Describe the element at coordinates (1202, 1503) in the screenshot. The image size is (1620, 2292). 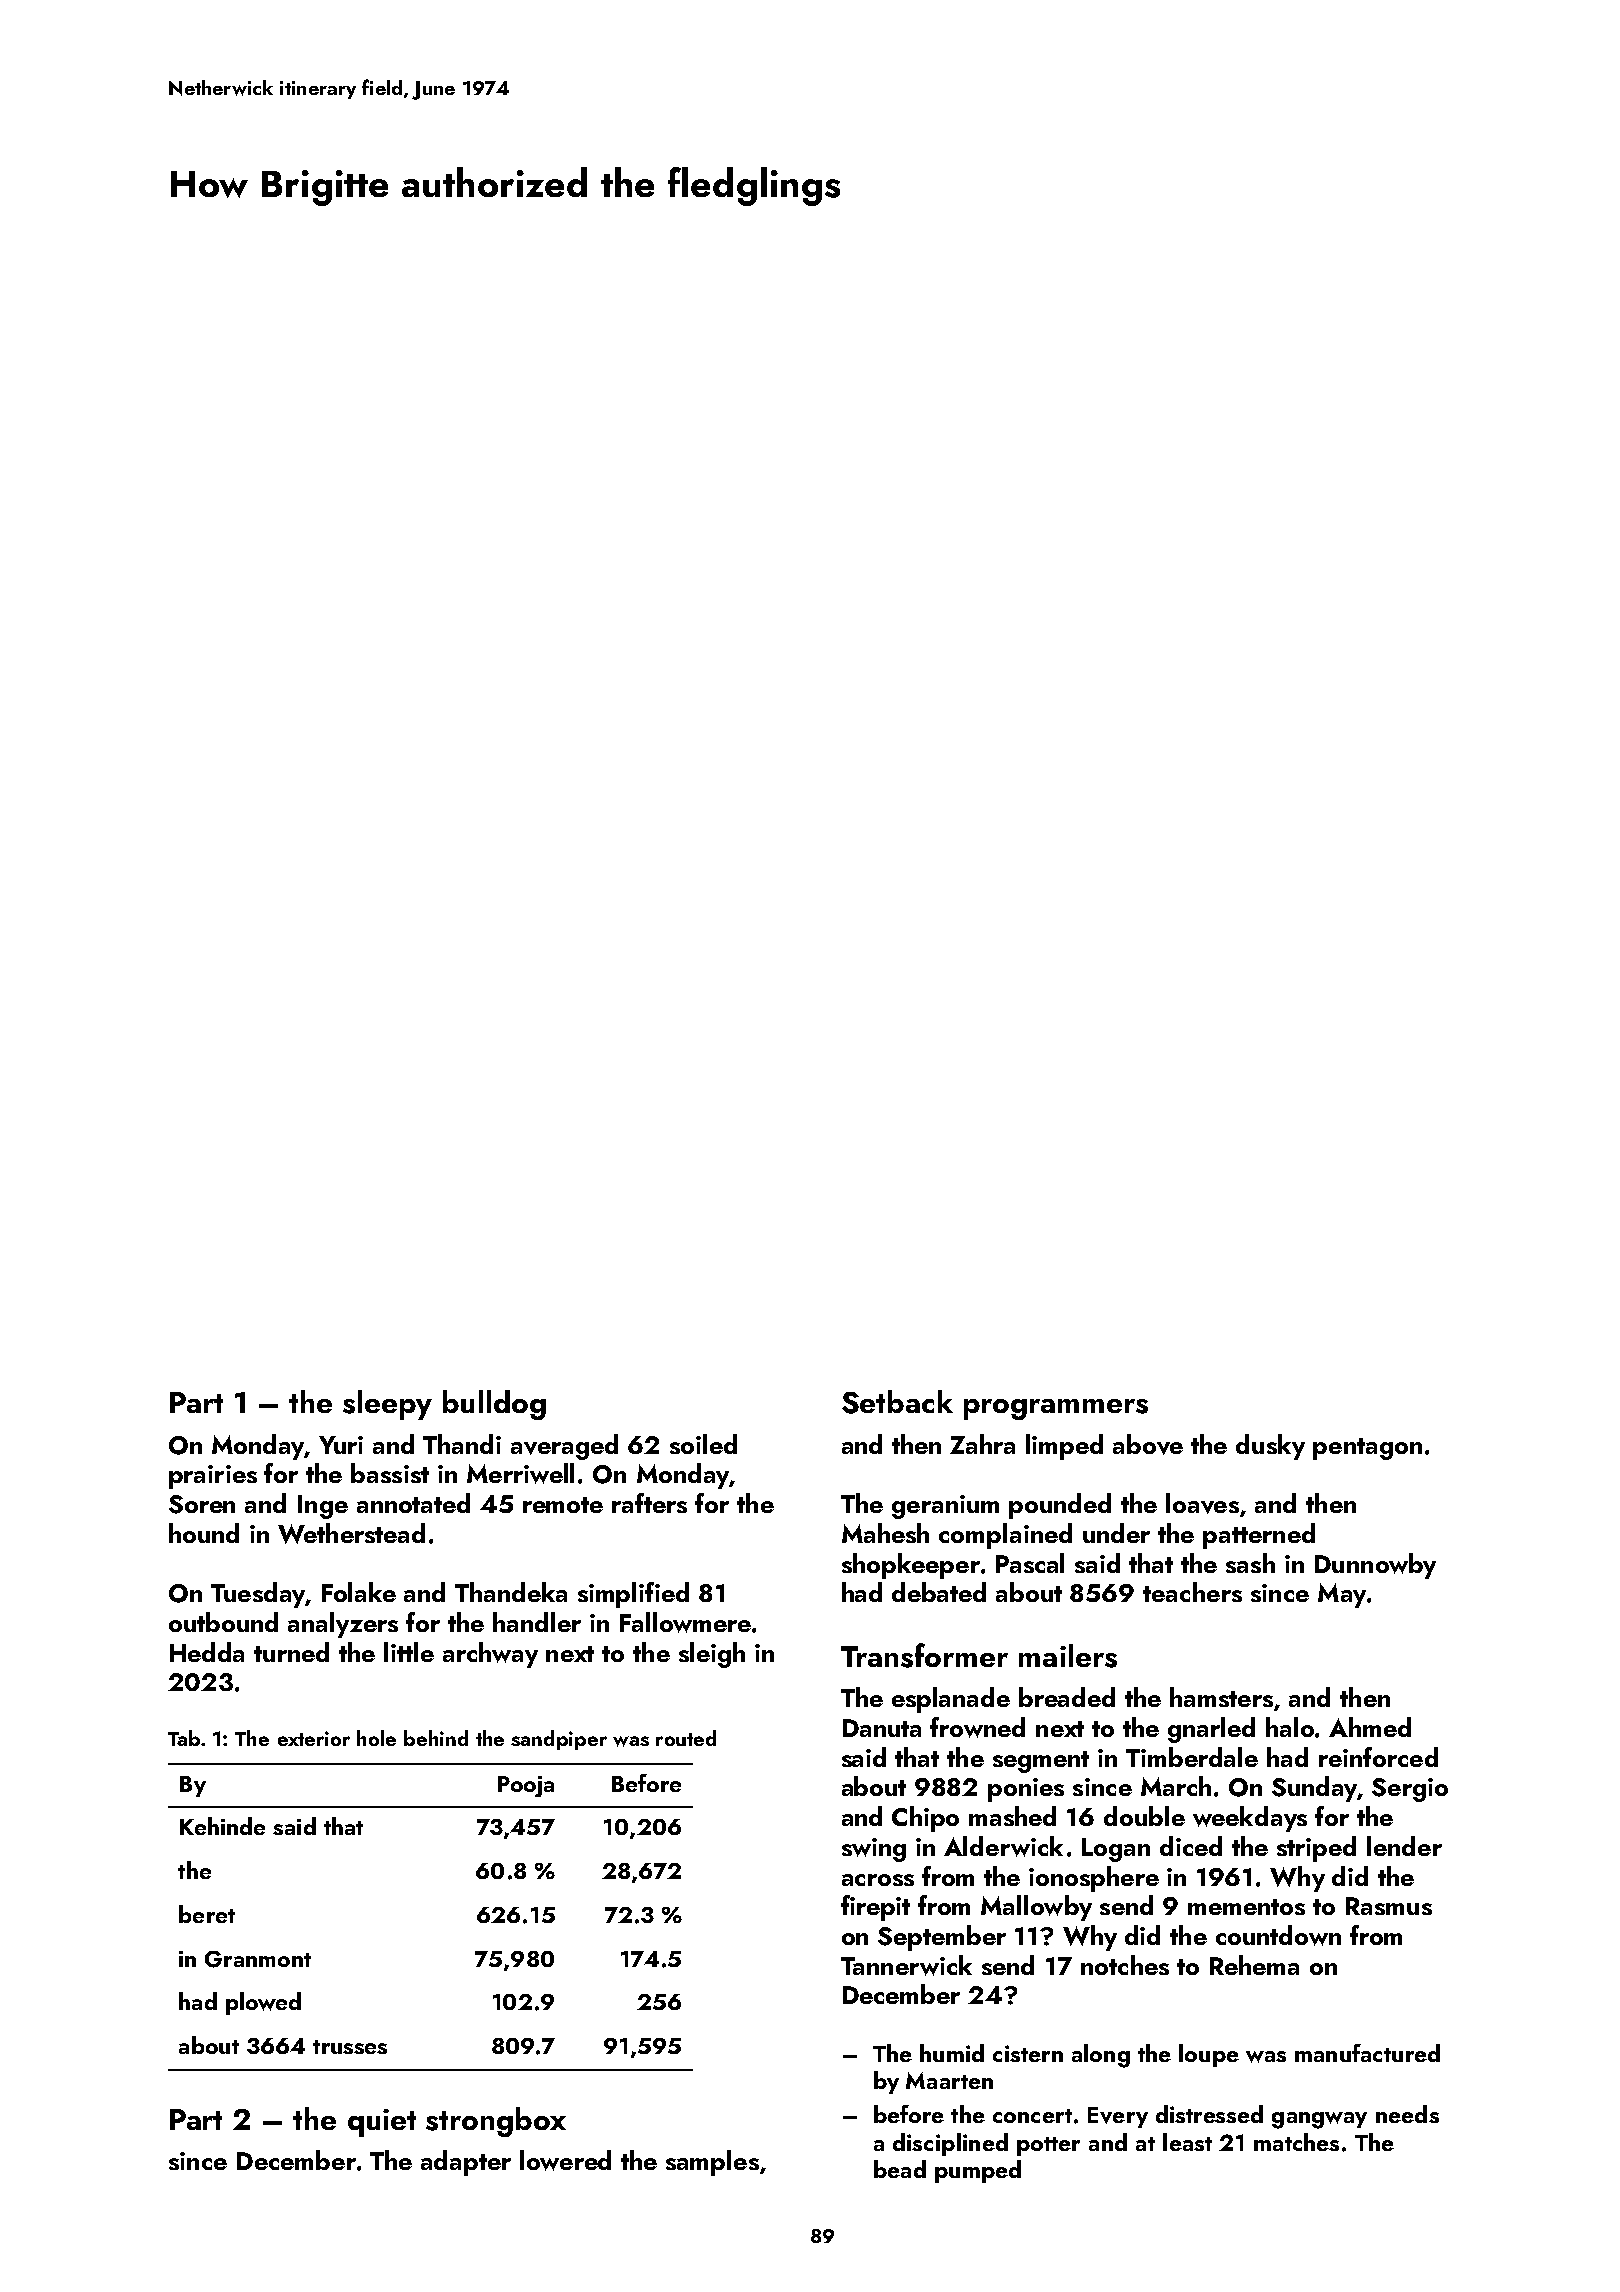
I see `loaves` at that location.
